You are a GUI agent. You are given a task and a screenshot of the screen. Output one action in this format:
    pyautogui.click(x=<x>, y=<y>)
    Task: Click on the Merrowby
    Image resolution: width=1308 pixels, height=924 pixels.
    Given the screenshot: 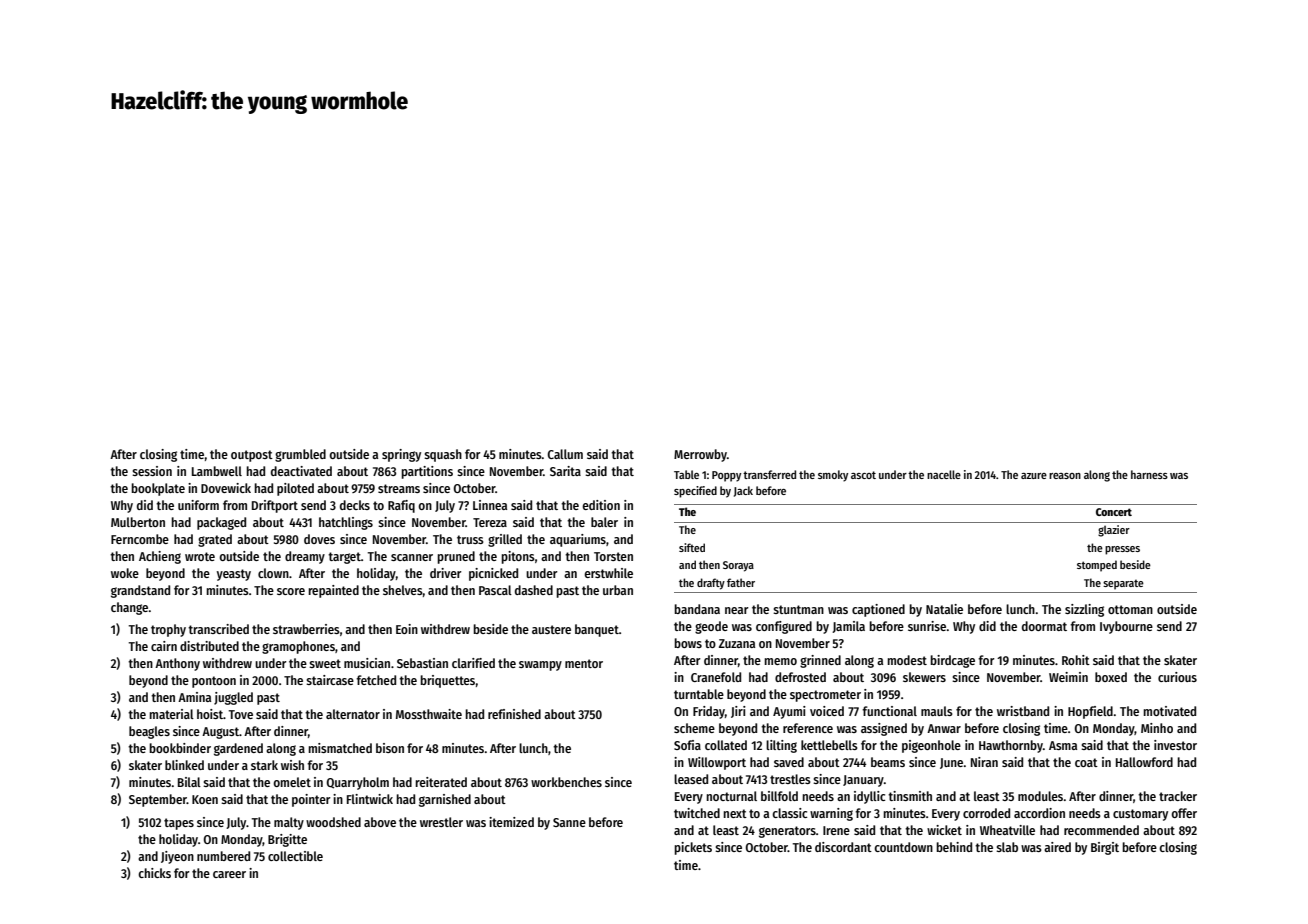 What is the action you would take?
    pyautogui.click(x=700, y=455)
